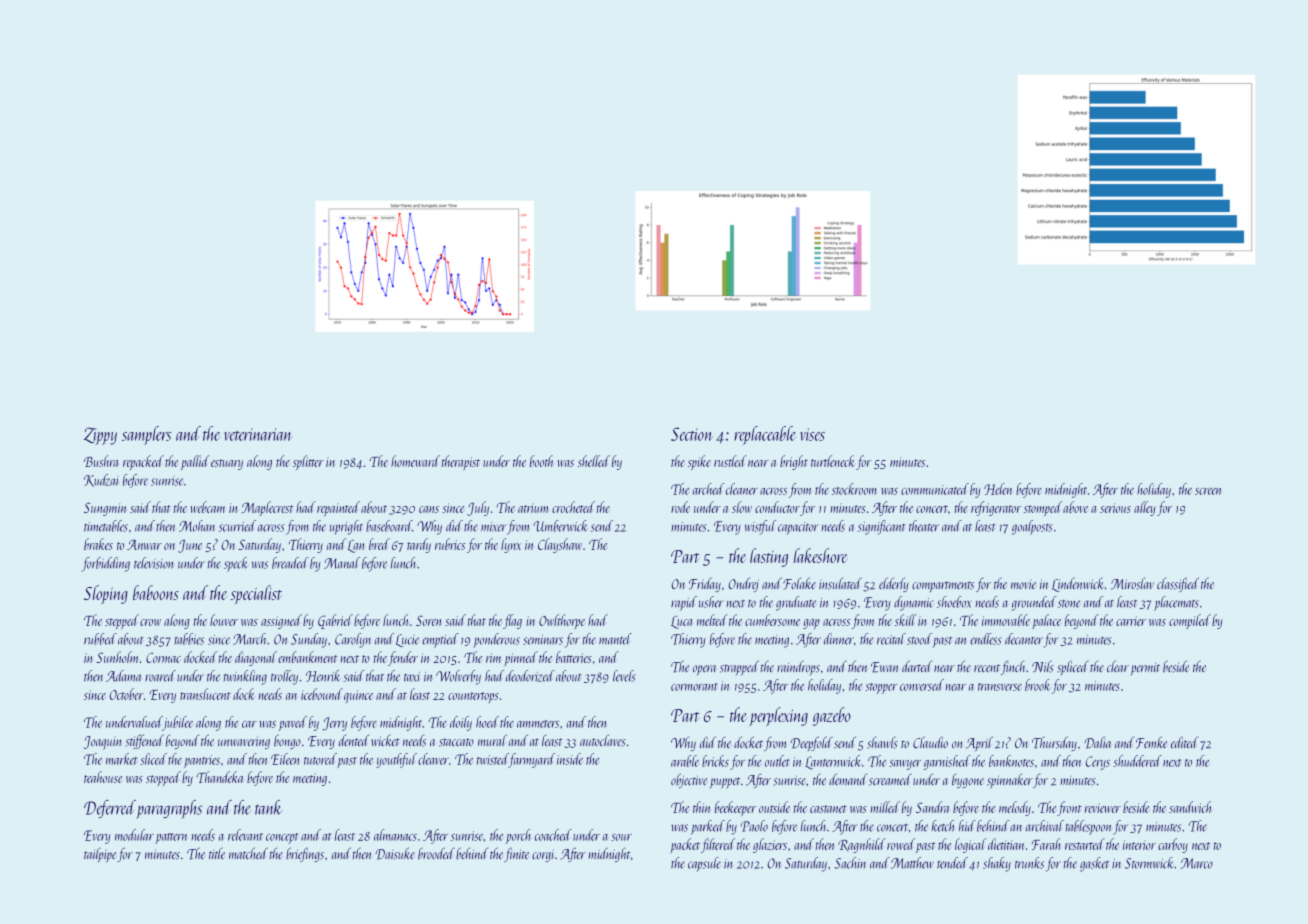  I want to click on Bushra, so click(101, 461).
